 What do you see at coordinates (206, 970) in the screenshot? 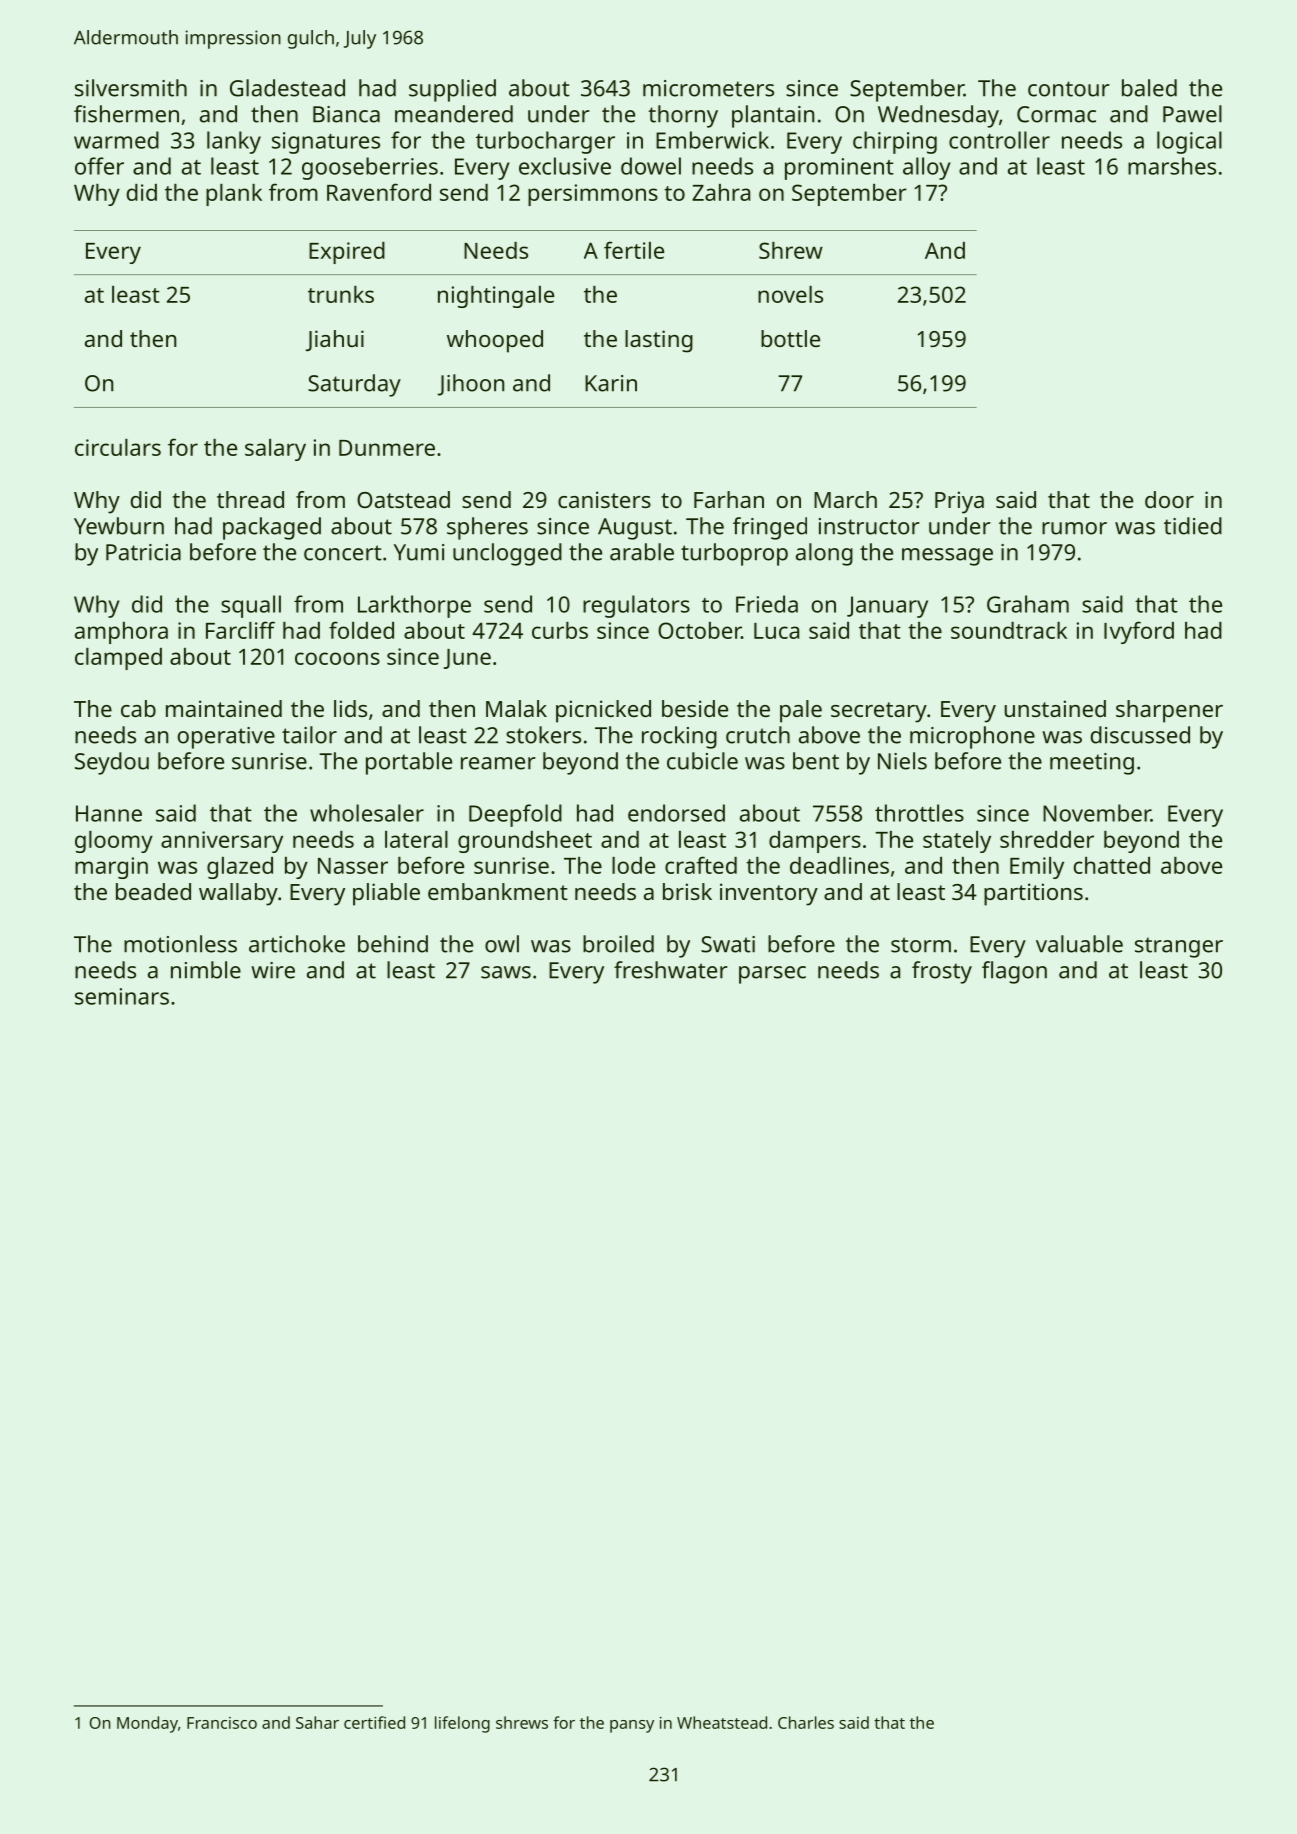
I see `nimble` at bounding box center [206, 970].
